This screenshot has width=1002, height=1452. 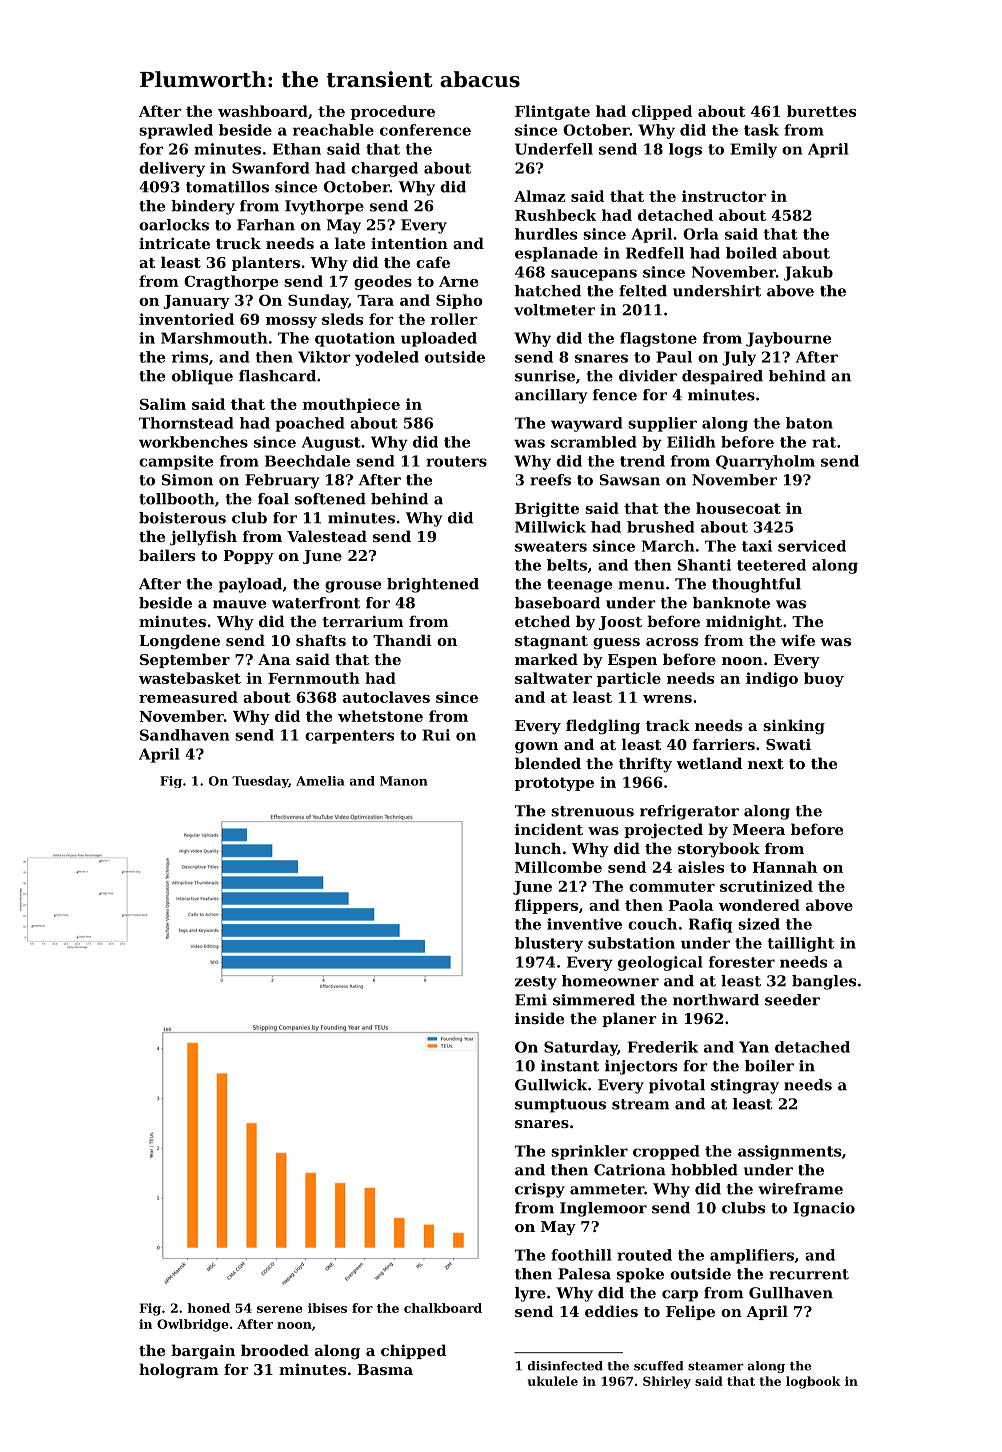 I want to click on Amelia, so click(x=320, y=781).
